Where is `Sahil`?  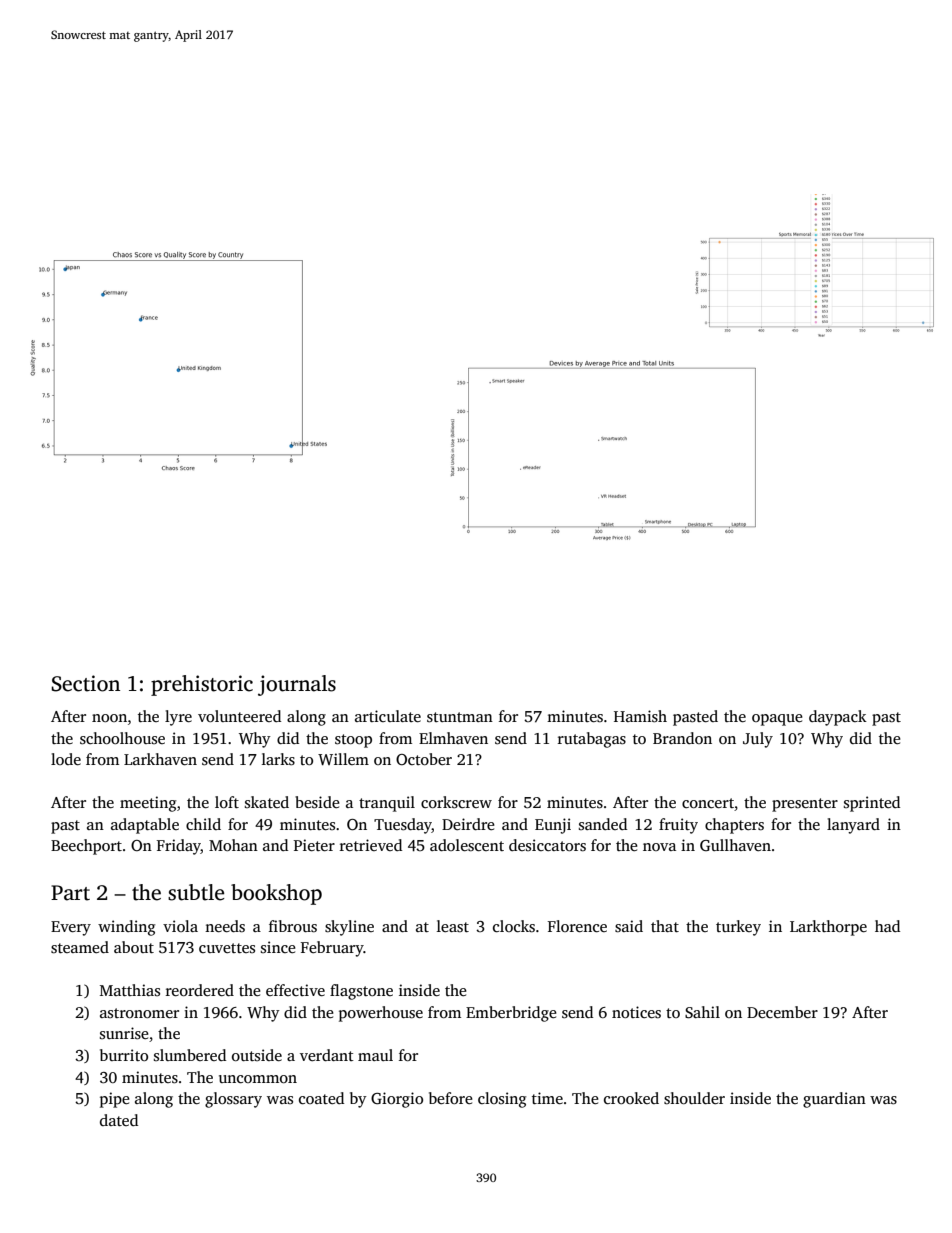
Sahil is located at coordinates (702, 1012).
